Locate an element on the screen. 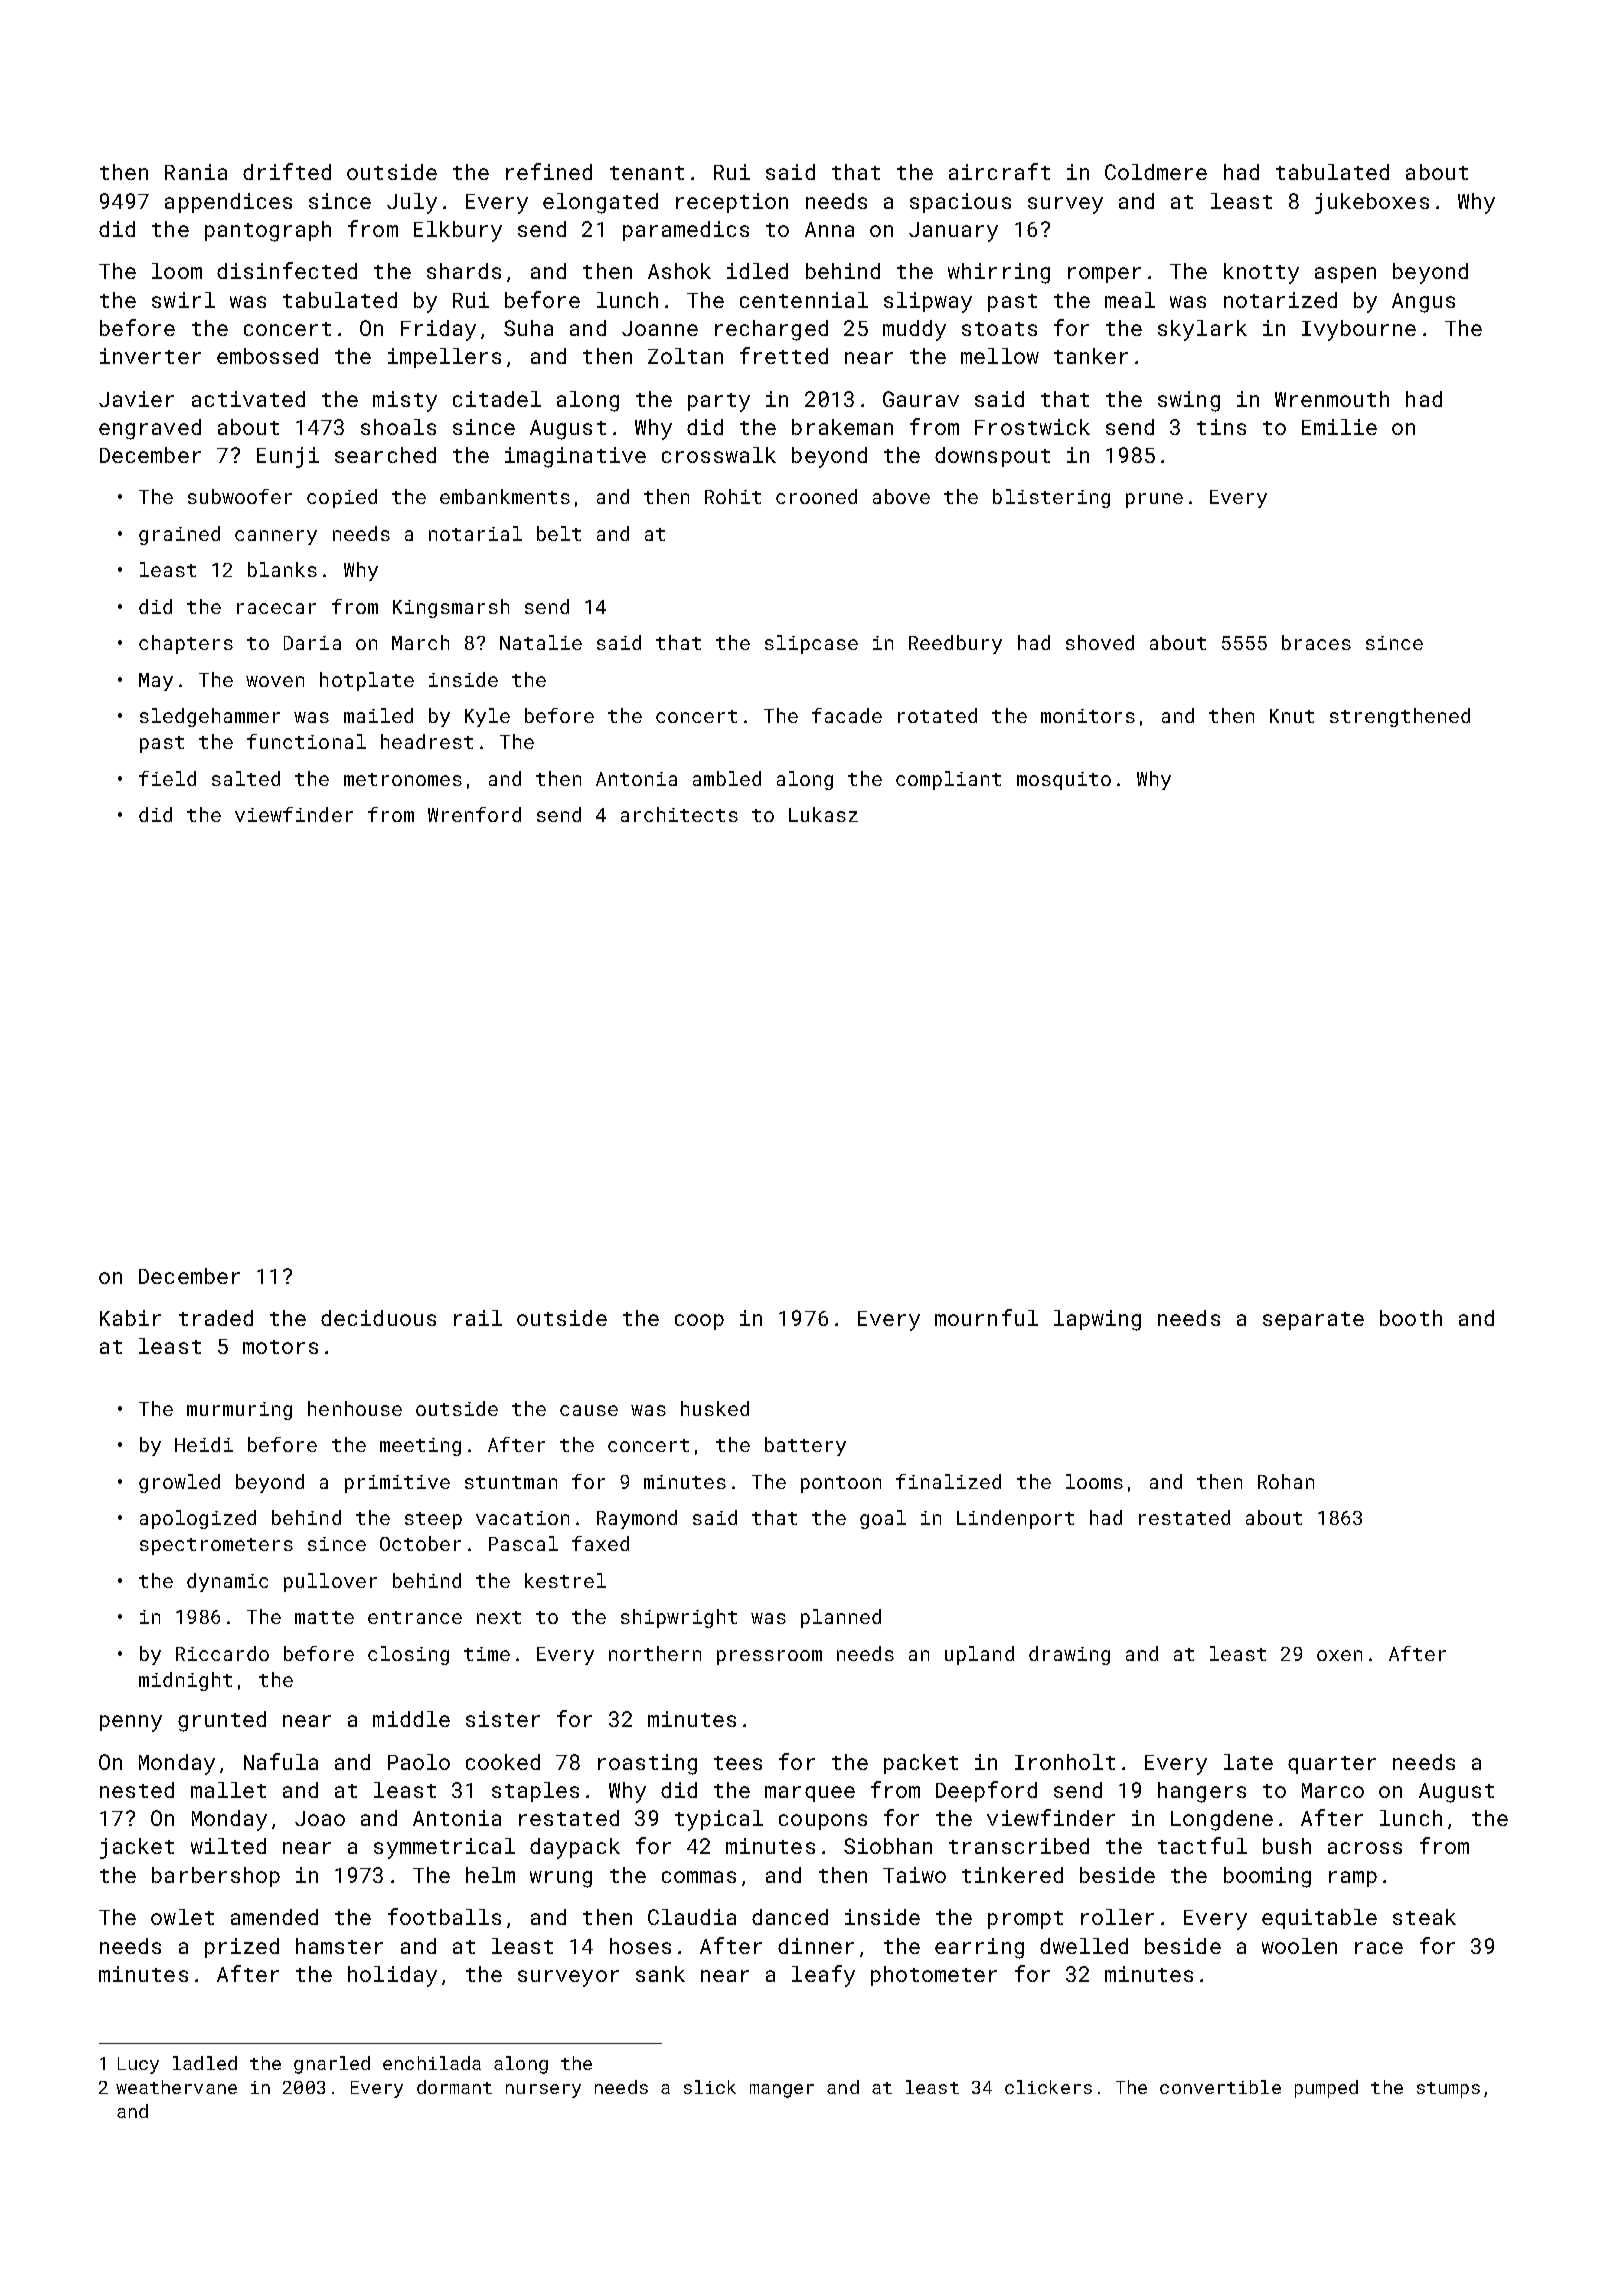  hoses is located at coordinates (640, 1946).
